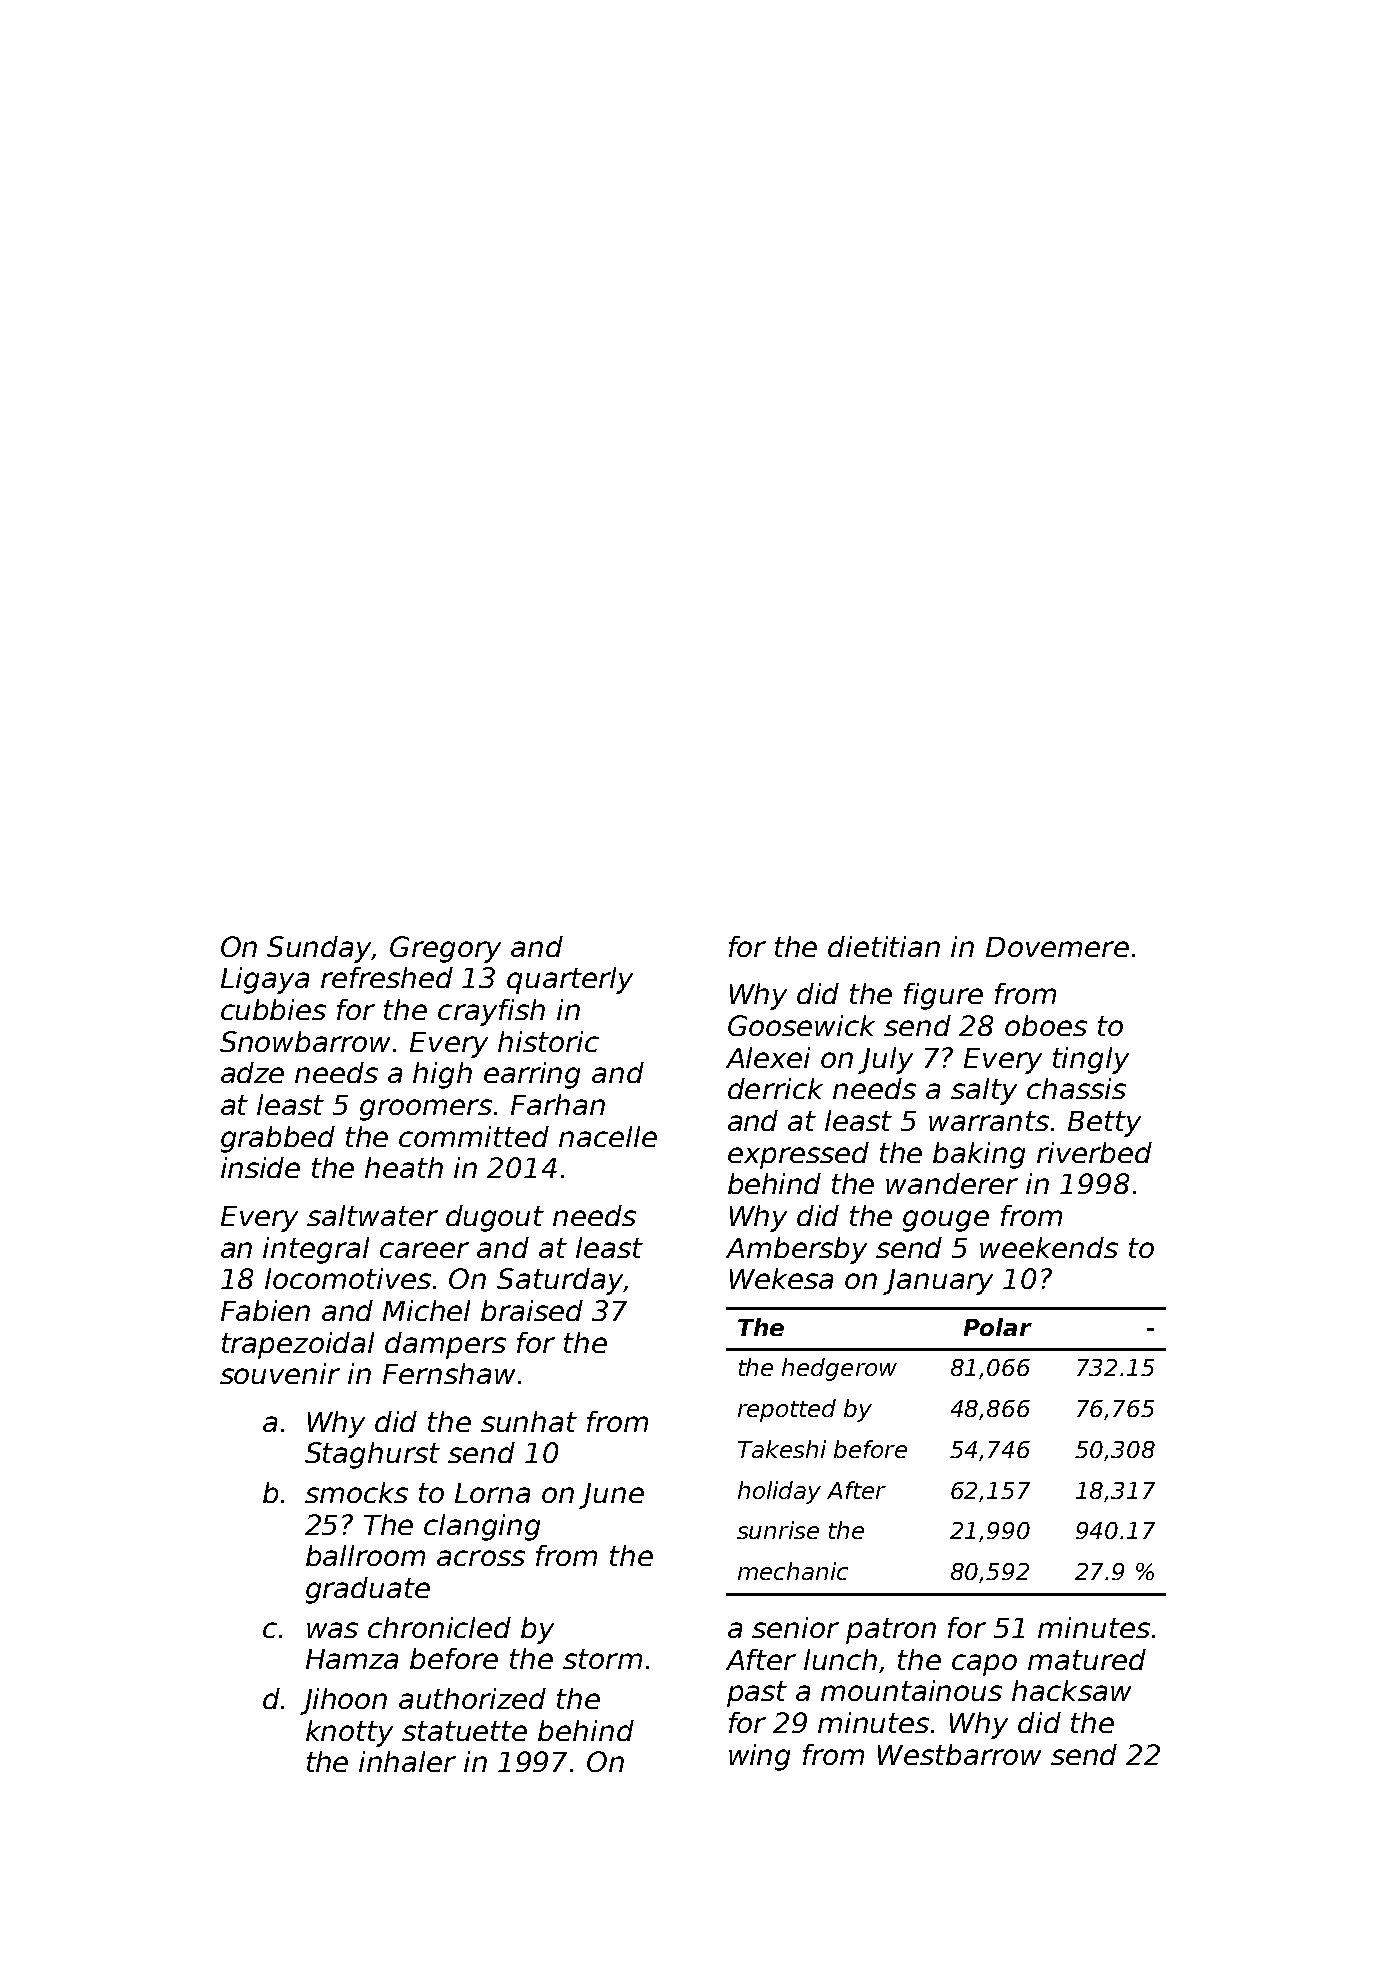 The width and height of the screenshot is (1386, 1969). What do you see at coordinates (1057, 947) in the screenshot?
I see `Dovemere` at bounding box center [1057, 947].
